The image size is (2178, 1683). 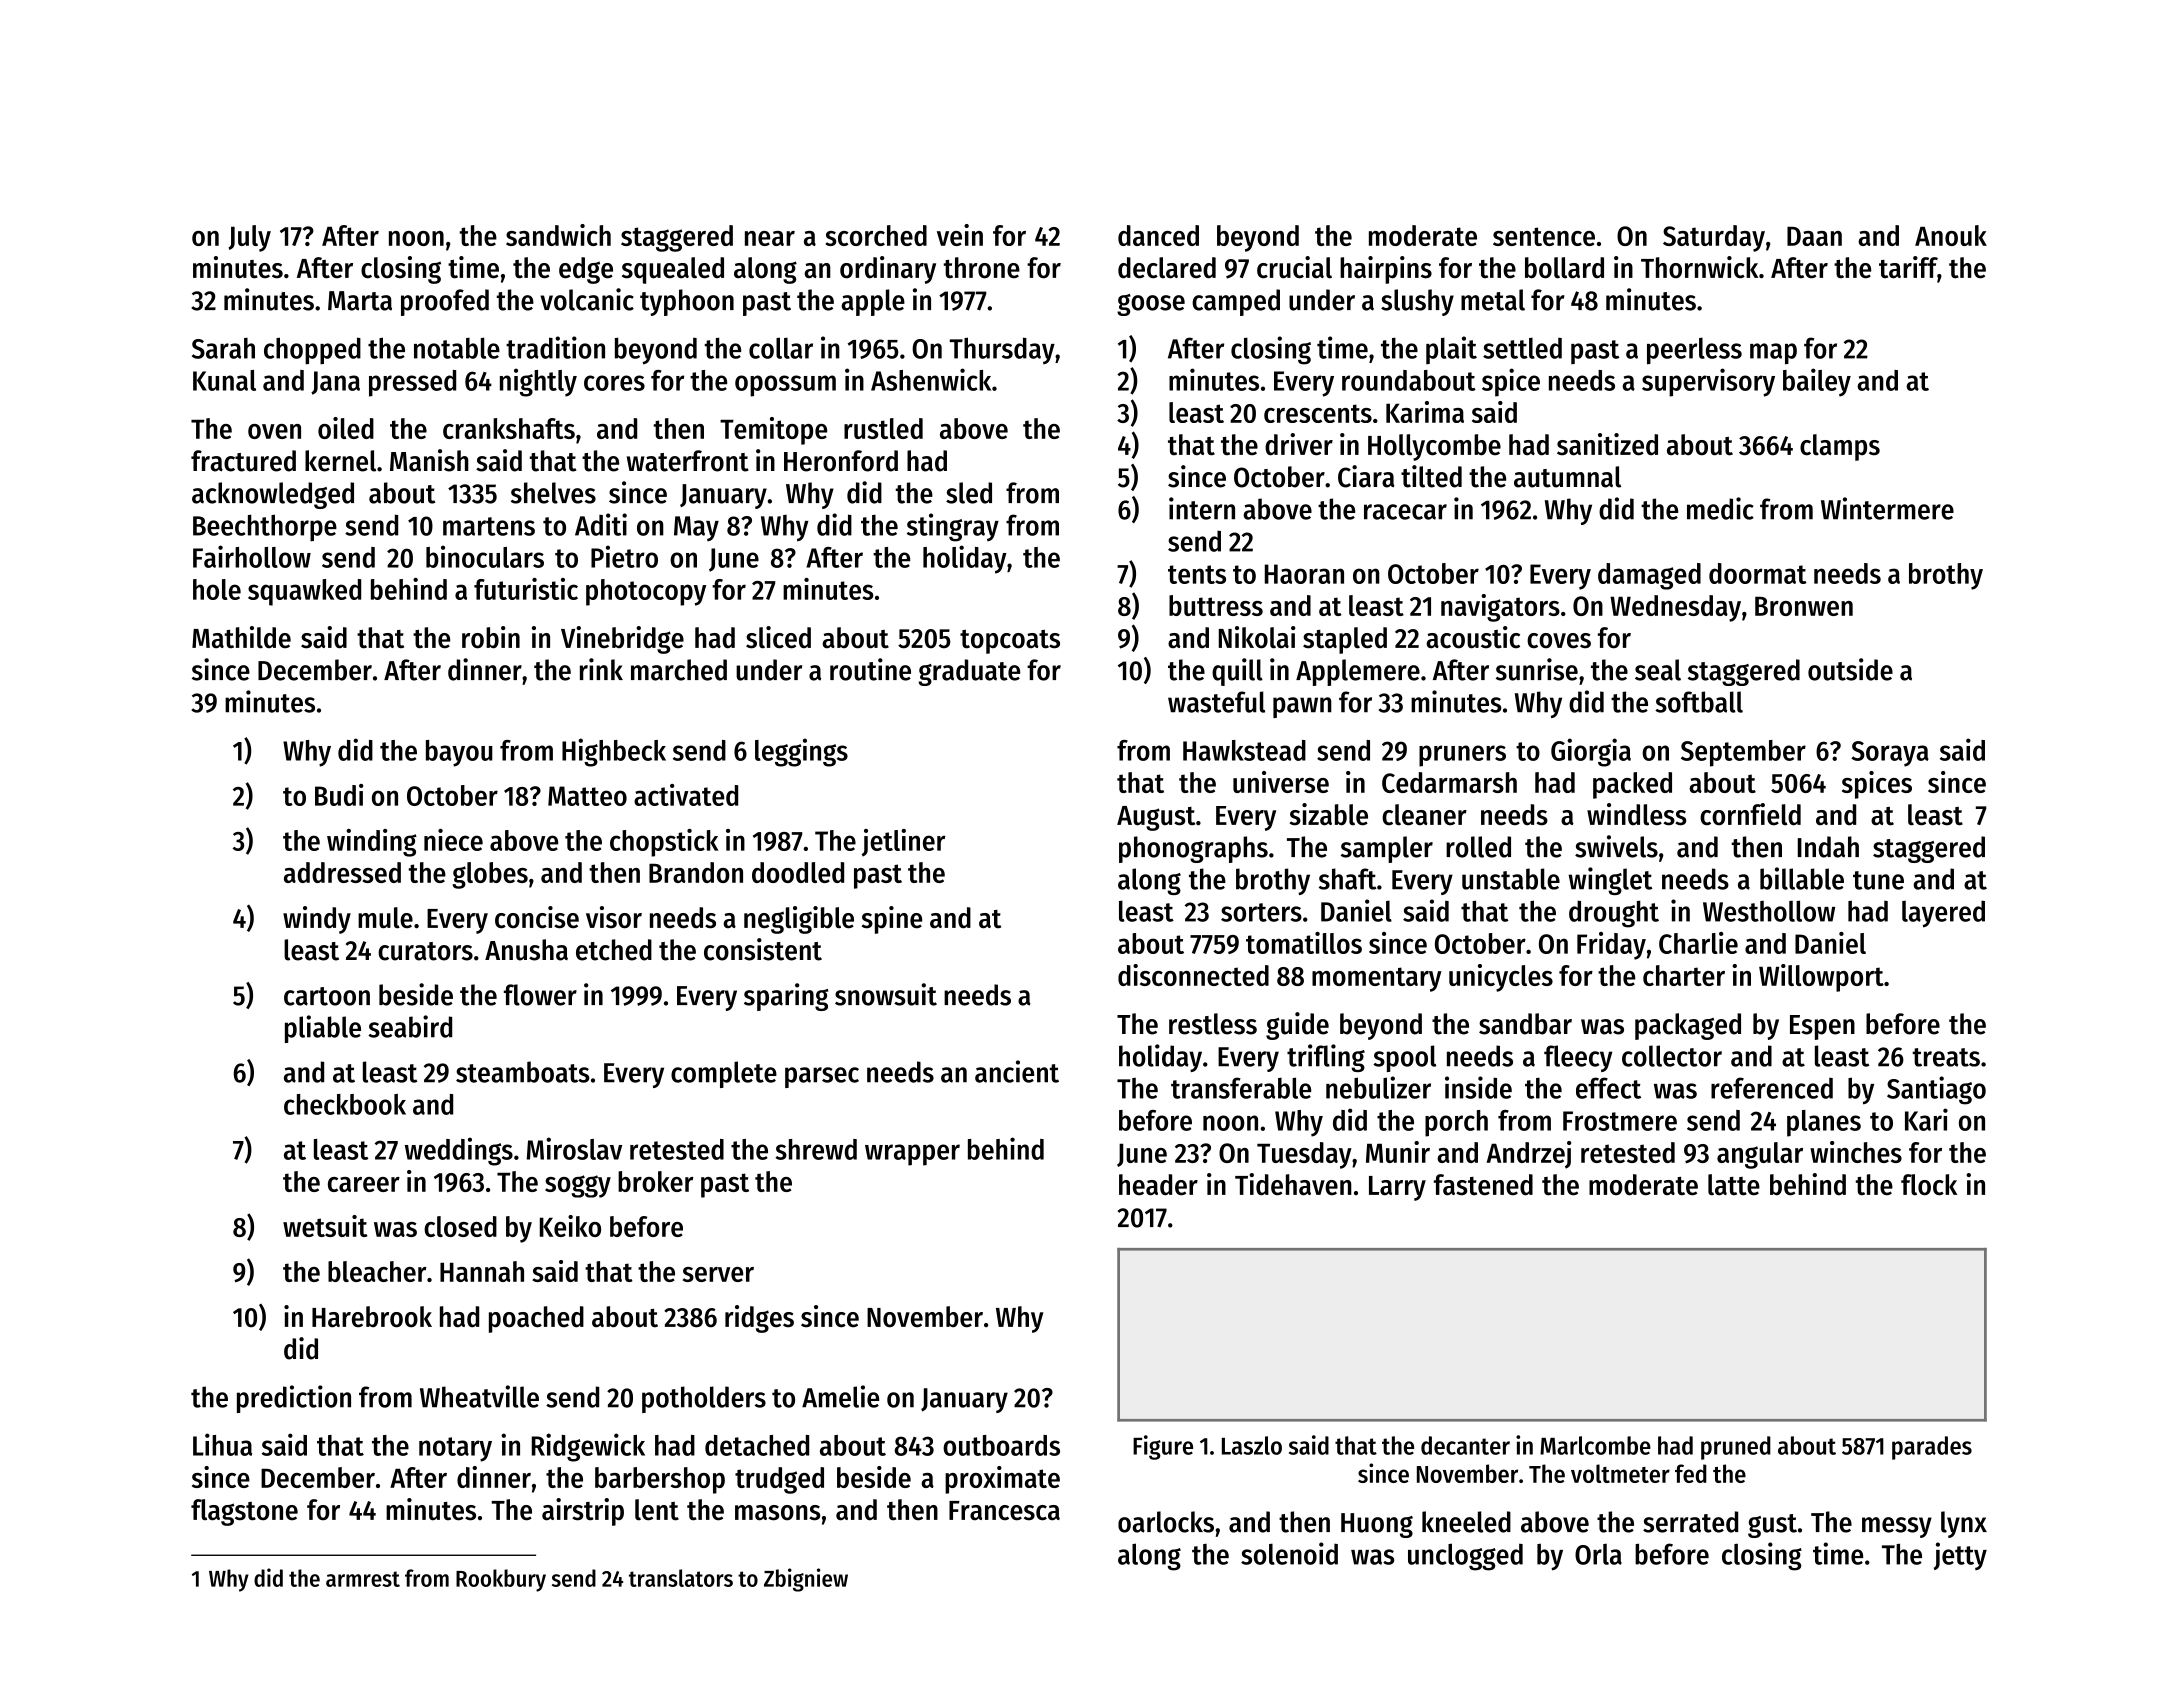 What do you see at coordinates (346, 428) in the screenshot?
I see `oiled` at bounding box center [346, 428].
